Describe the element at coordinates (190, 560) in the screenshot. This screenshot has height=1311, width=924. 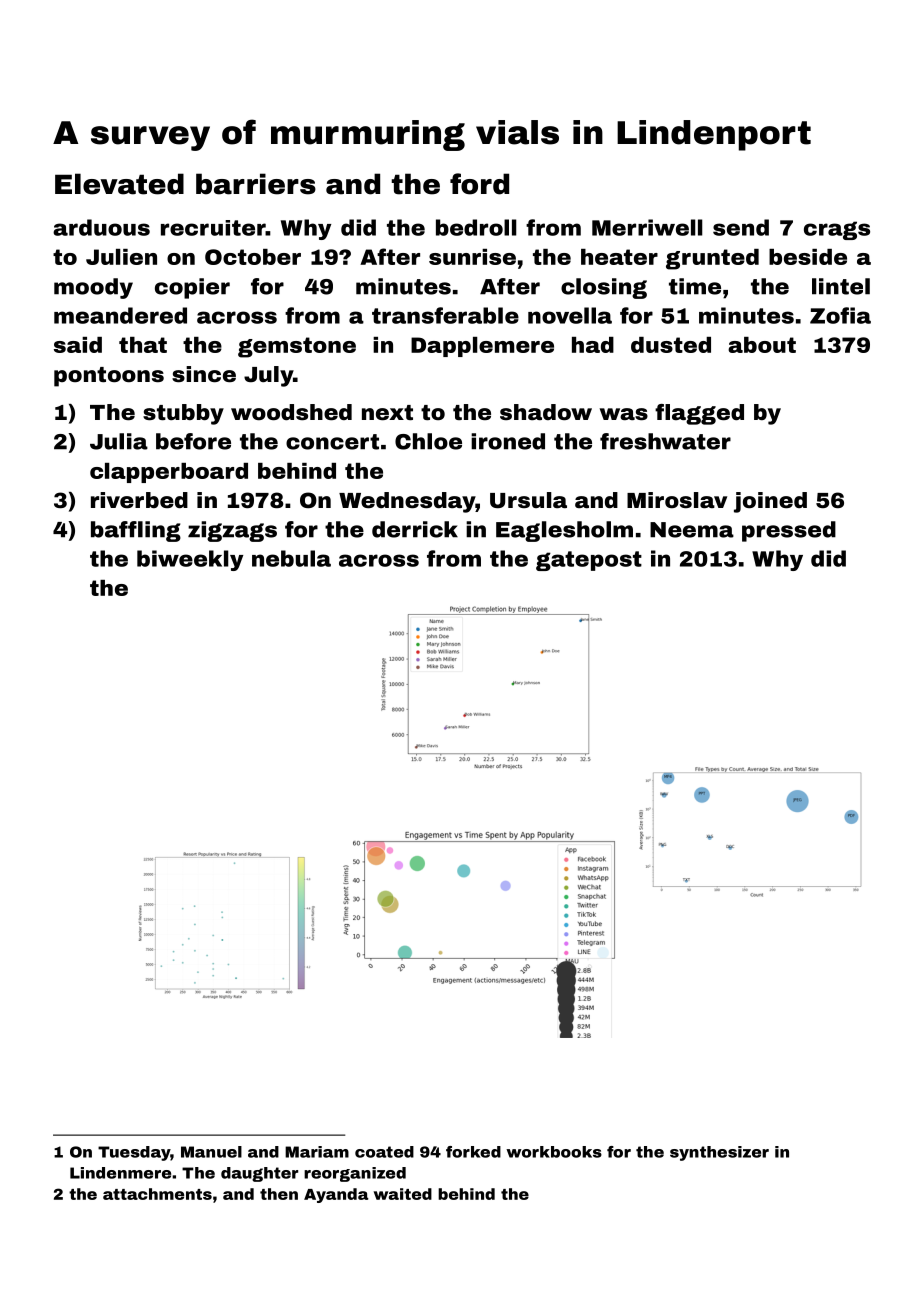
I see `biweekly` at that location.
